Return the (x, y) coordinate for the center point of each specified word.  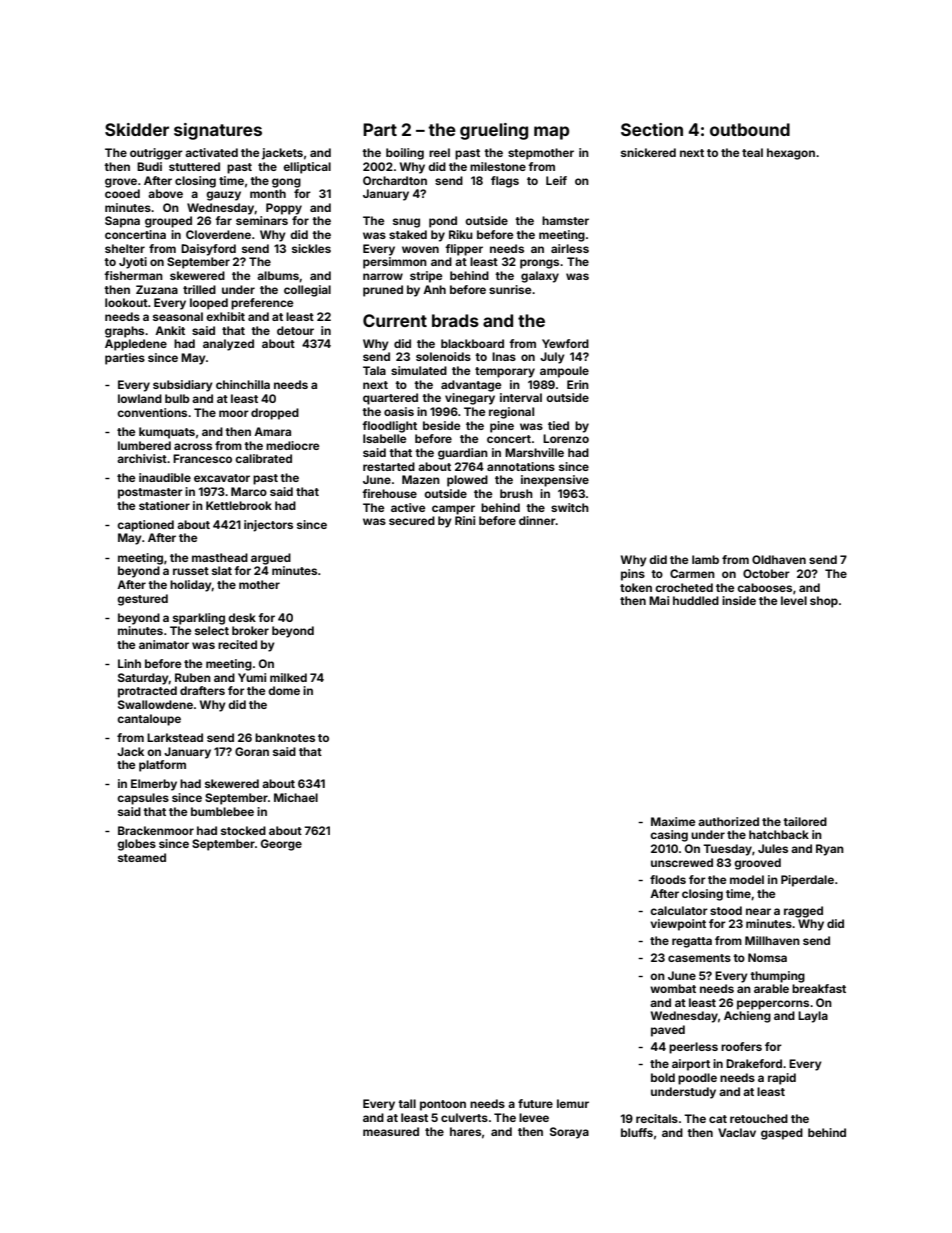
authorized (728, 821)
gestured (142, 600)
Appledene (136, 345)
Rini (465, 520)
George (281, 845)
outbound (750, 129)
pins (633, 575)
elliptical (307, 168)
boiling (405, 154)
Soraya (569, 1133)
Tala (374, 370)
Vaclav (737, 1132)
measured (391, 1131)
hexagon (791, 154)
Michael (296, 797)
